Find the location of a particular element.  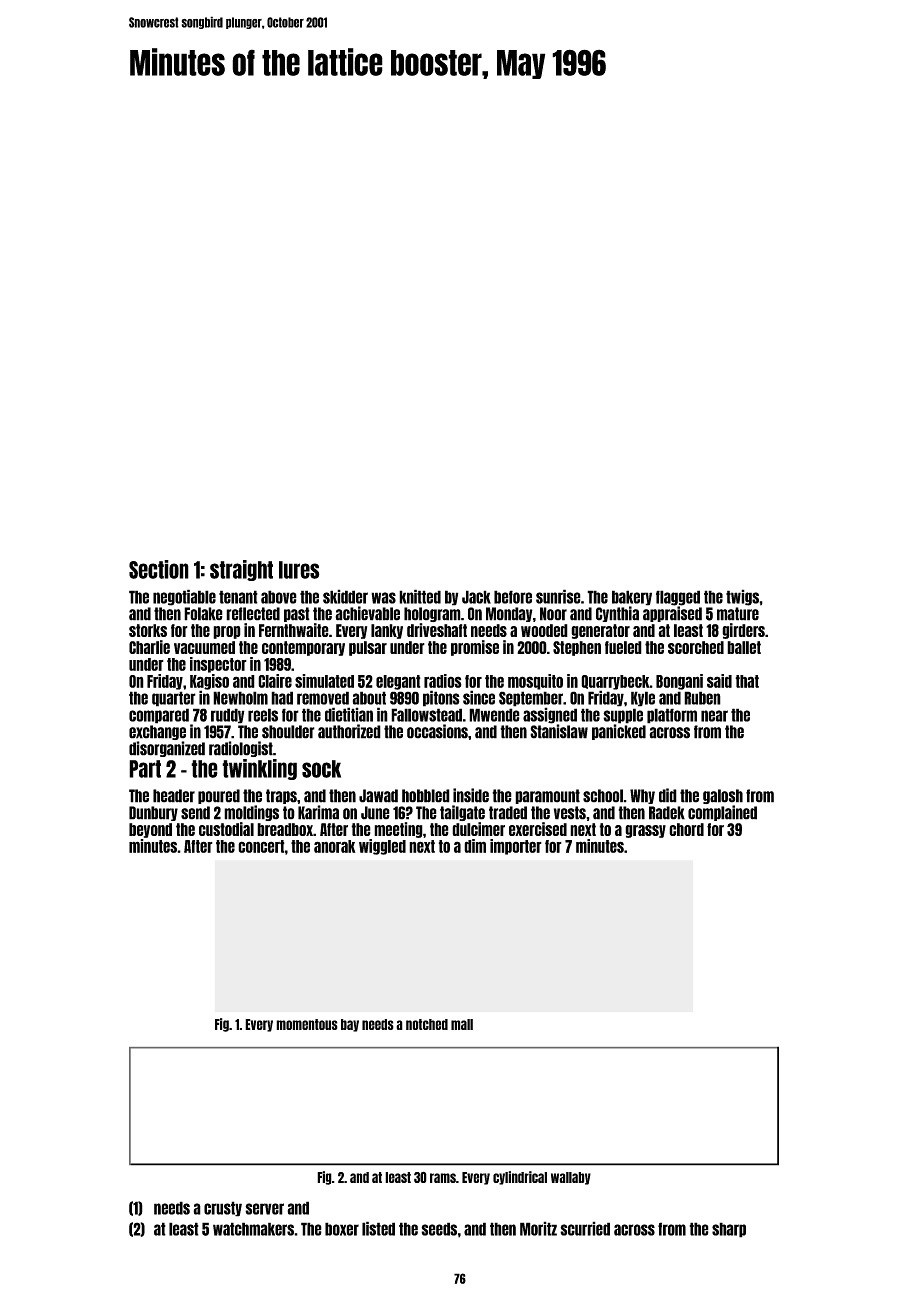

sharp is located at coordinates (729, 1230).
